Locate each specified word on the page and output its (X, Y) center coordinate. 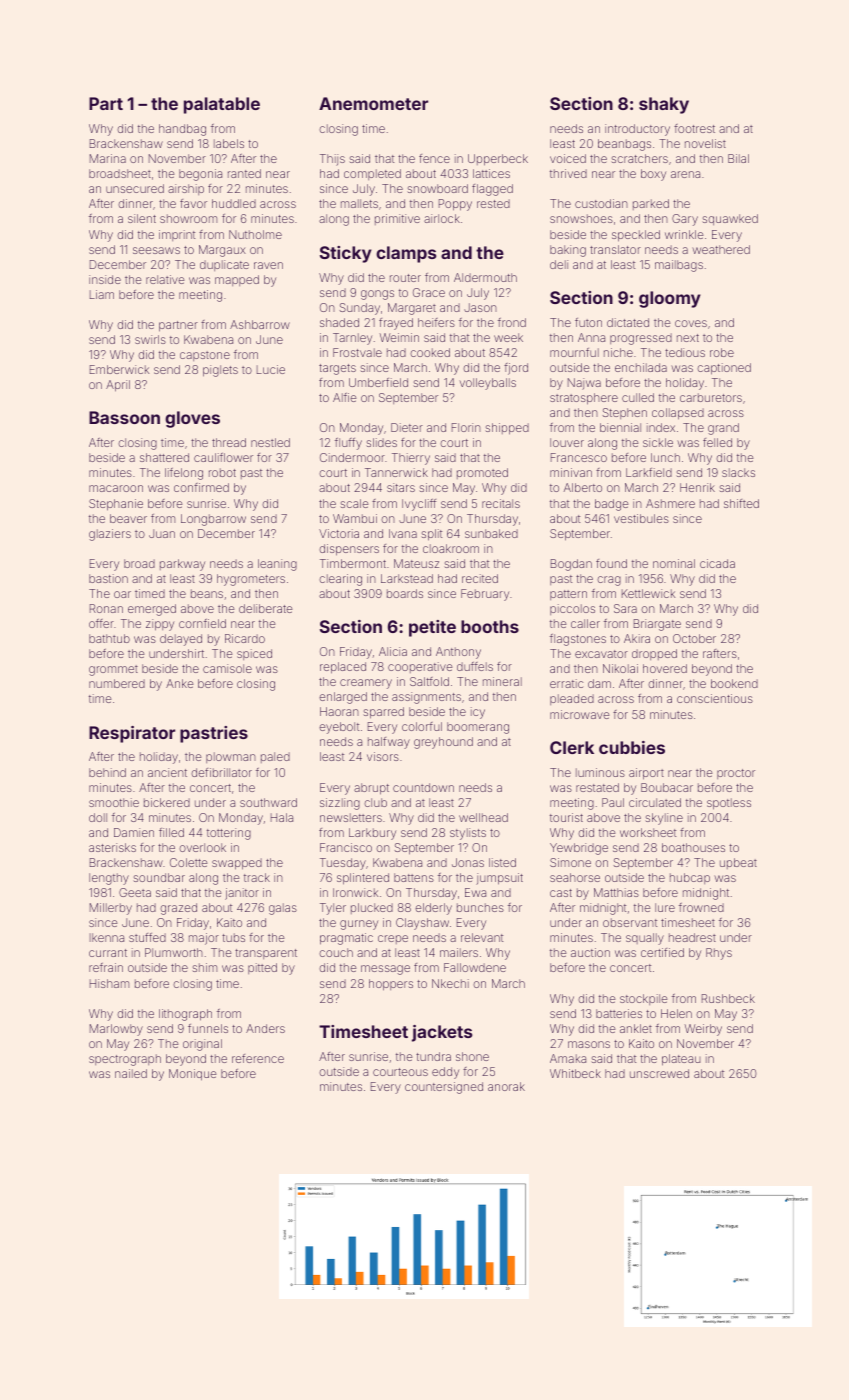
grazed (178, 909)
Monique (192, 1075)
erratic (566, 683)
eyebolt (339, 728)
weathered (721, 249)
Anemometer (373, 103)
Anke (179, 683)
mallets (359, 203)
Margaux (222, 251)
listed (502, 862)
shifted (741, 503)
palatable (222, 105)
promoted (482, 473)
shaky (664, 105)
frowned (701, 907)
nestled (270, 442)
